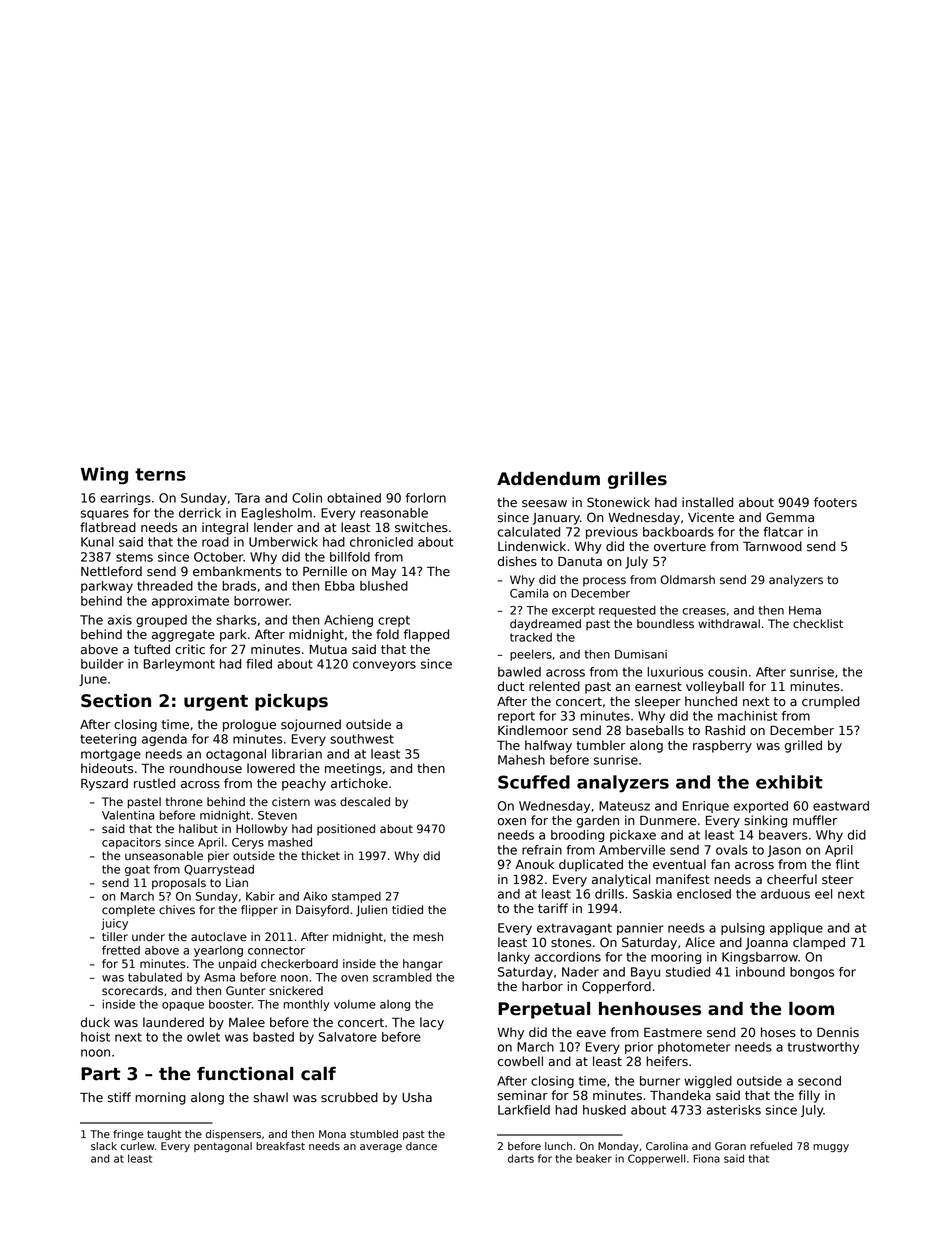 This page has width=952, height=1233. Describe the element at coordinates (772, 546) in the page. I see `Tarnwood` at that location.
